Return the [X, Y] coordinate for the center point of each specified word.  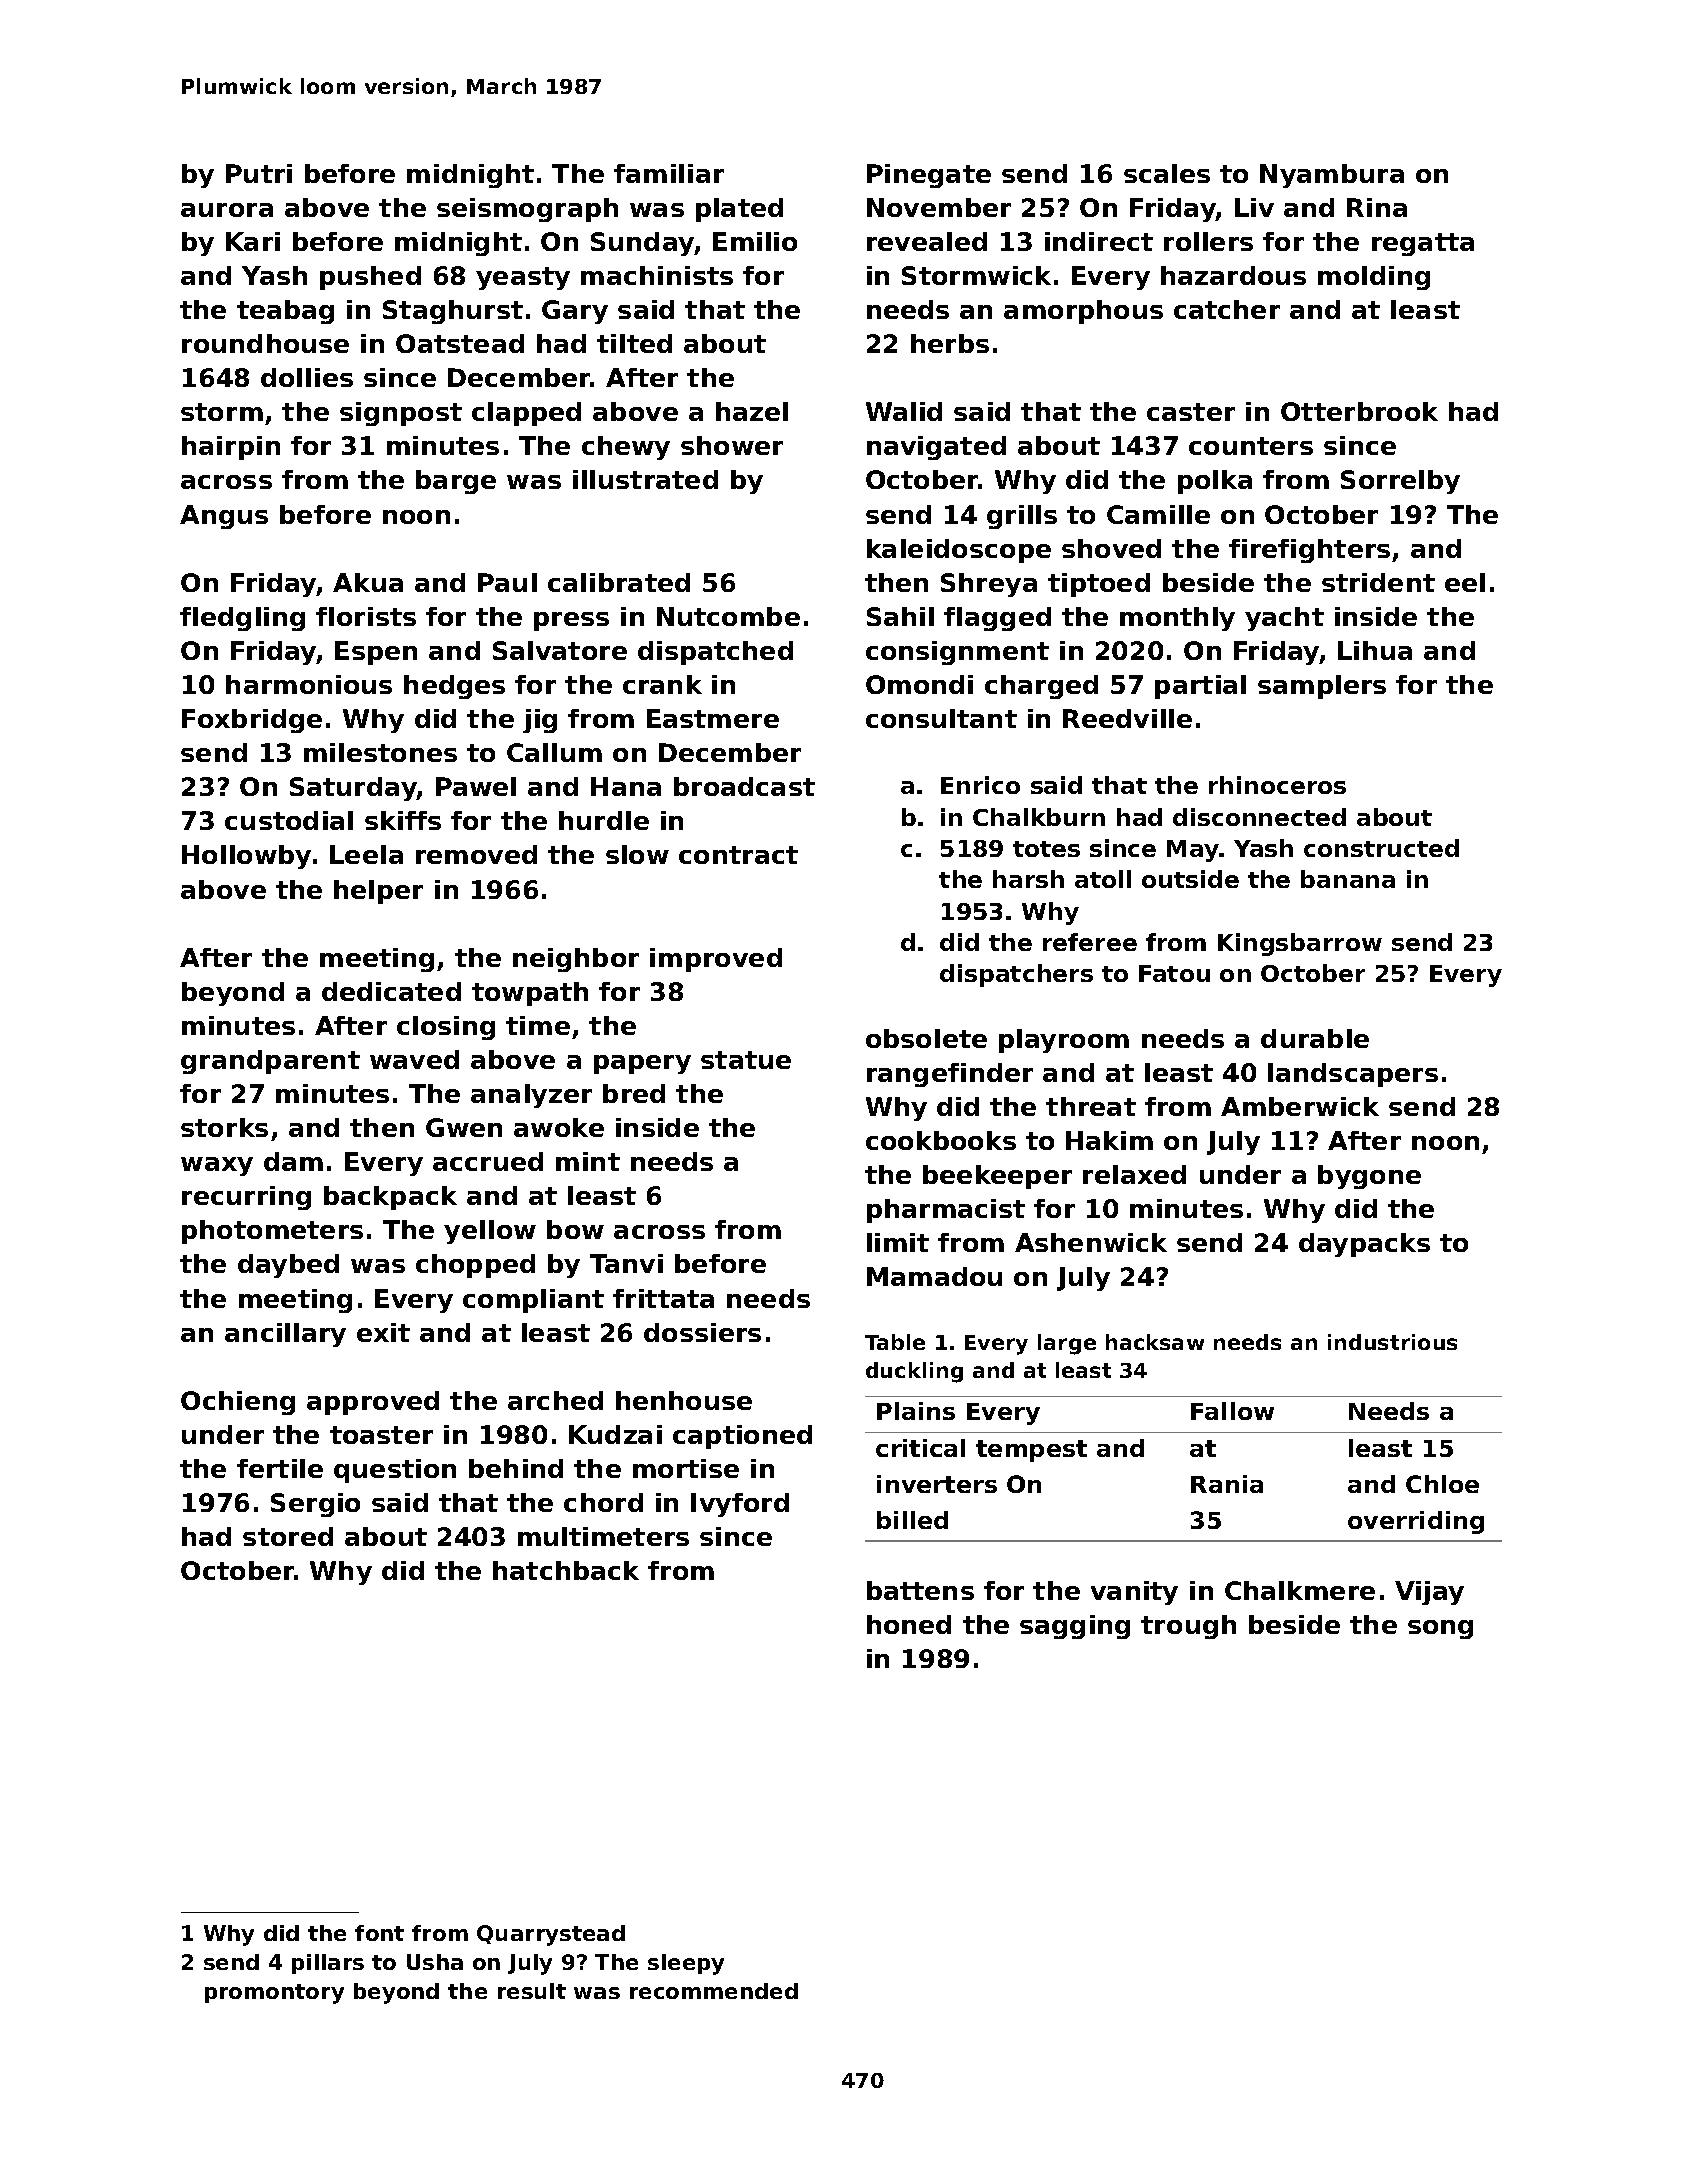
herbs [950, 343]
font [379, 1933]
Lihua [1375, 650]
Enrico [980, 785]
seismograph [527, 210]
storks [224, 1127]
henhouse [684, 1400]
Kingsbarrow [1300, 944]
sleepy [686, 1964]
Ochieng [238, 1403]
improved [716, 960]
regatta [1423, 244]
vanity [1134, 1593]
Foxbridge [252, 721]
